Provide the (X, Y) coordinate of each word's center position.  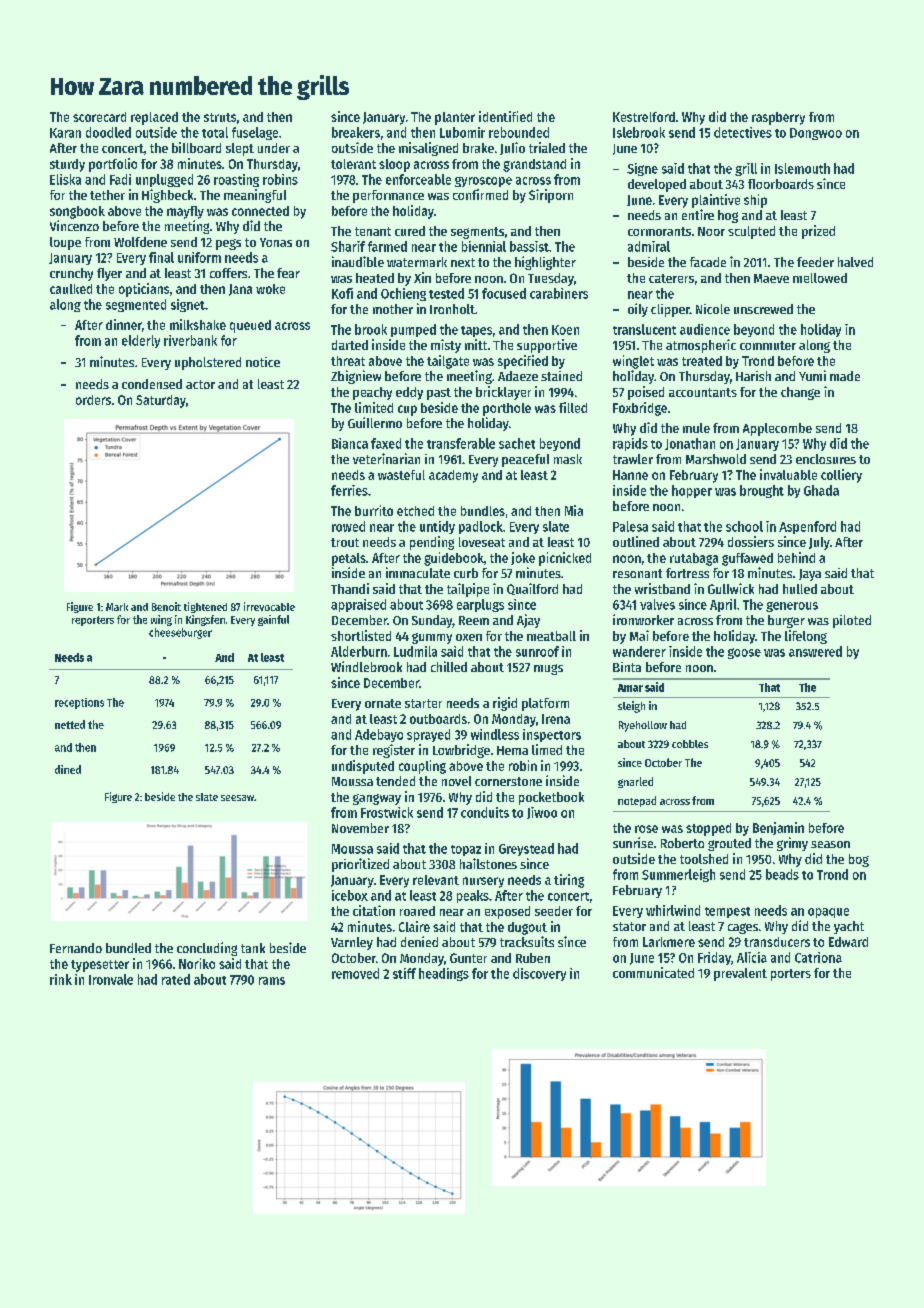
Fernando (76, 948)
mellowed (820, 278)
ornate (383, 703)
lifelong (806, 637)
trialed (547, 147)
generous (792, 607)
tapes (476, 331)
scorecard (99, 117)
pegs (228, 244)
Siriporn (551, 196)
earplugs (480, 605)
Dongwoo (816, 134)
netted (70, 724)
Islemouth (802, 168)
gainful (273, 620)
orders (93, 400)
